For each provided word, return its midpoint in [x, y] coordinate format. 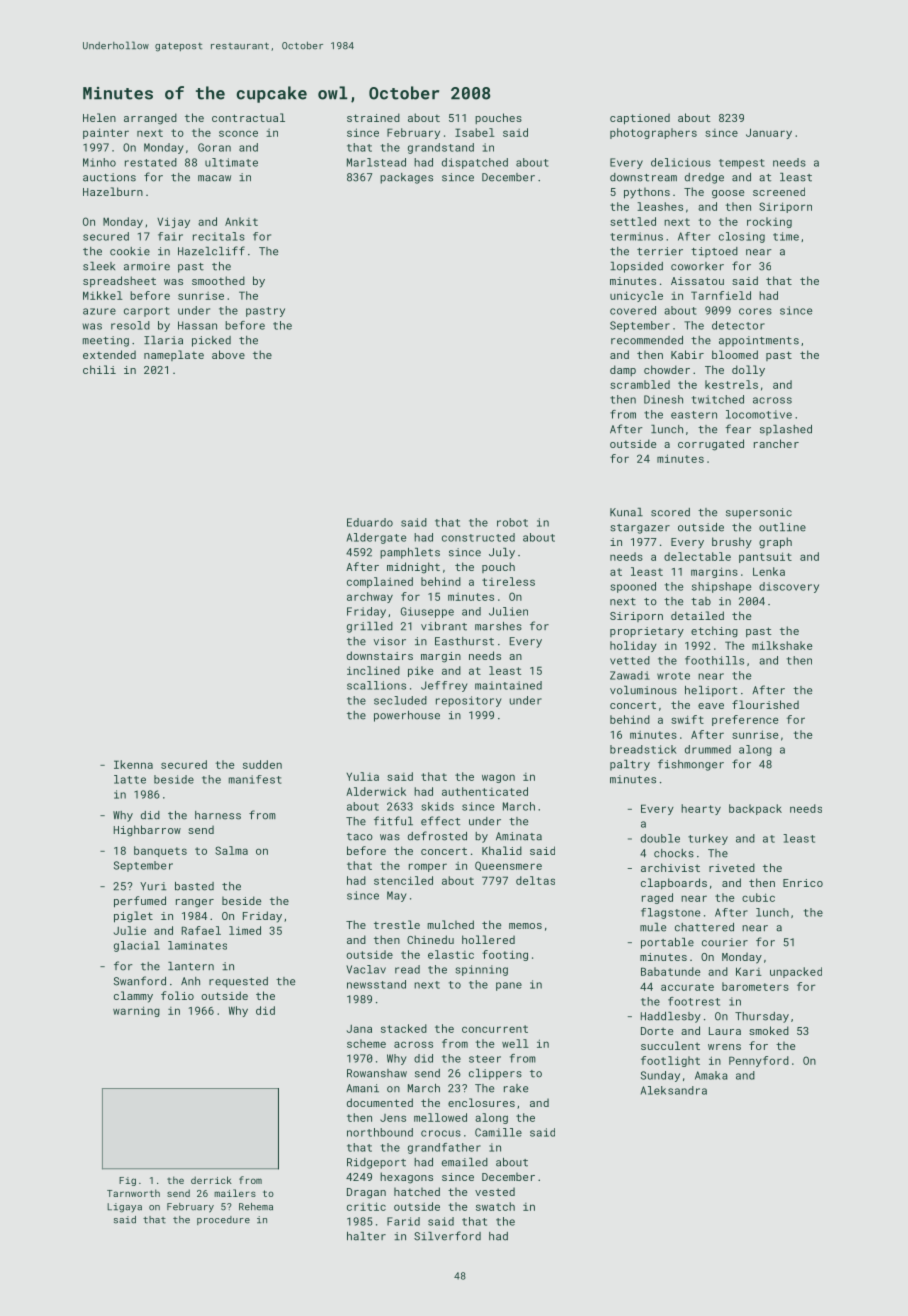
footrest [694, 1001]
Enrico [803, 883]
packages [406, 178]
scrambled [640, 384]
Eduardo [370, 522]
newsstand [376, 984]
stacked [404, 1028]
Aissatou [697, 281]
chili [99, 369]
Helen [99, 117]
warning [136, 1011]
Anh [190, 981]
